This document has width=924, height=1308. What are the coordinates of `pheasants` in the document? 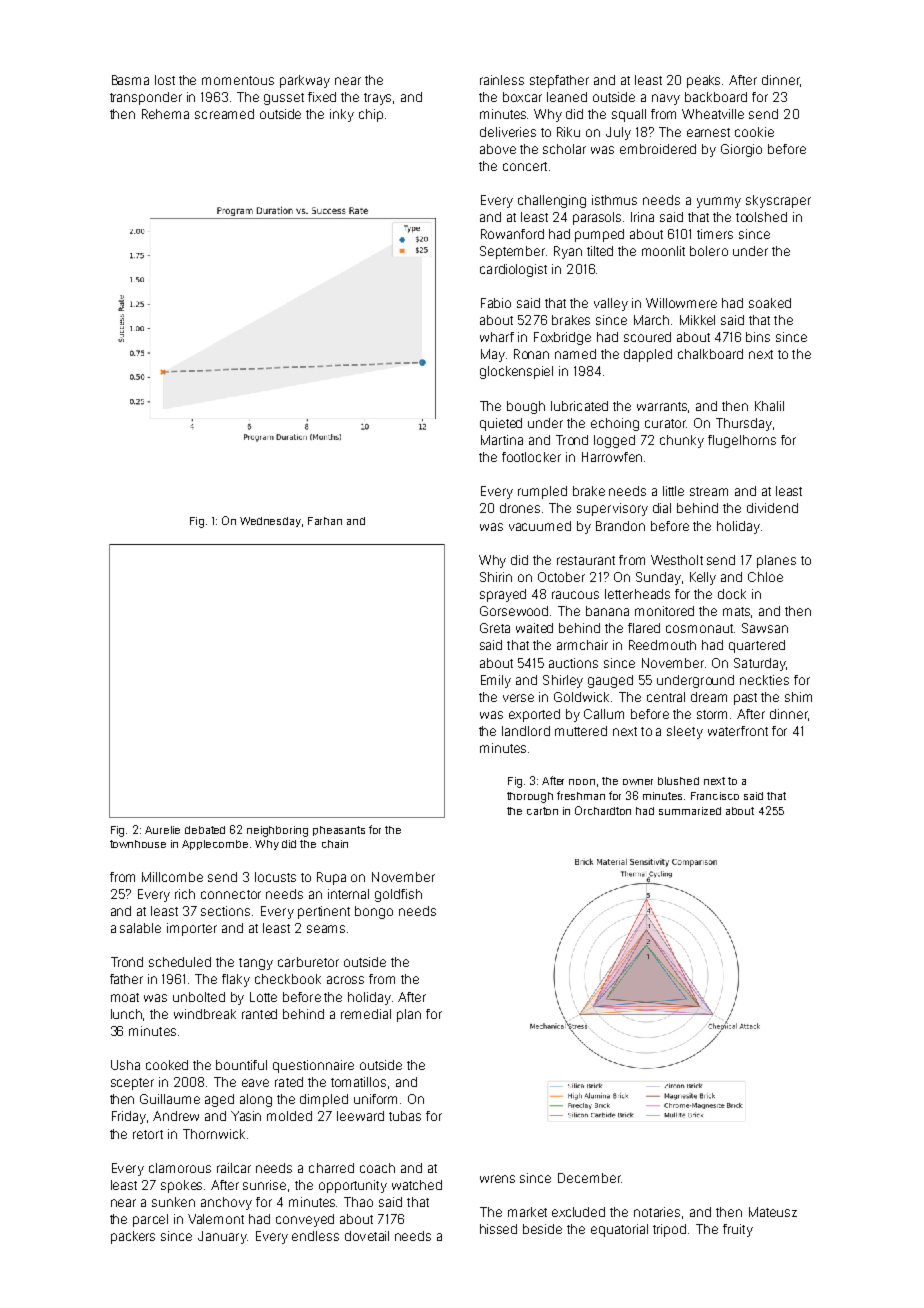 It's located at (339, 831).
